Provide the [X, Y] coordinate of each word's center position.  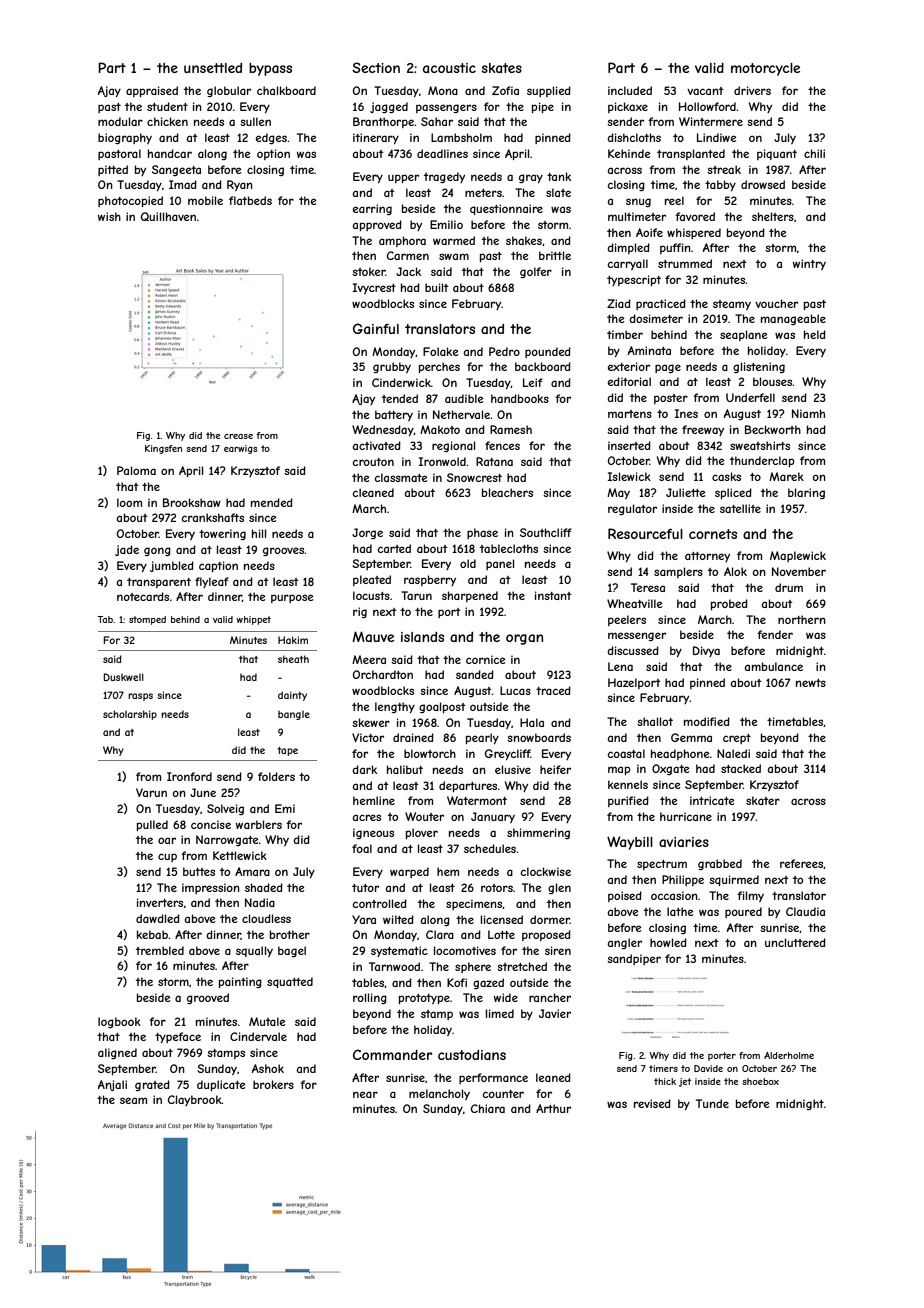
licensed [502, 919]
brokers [273, 1084]
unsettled [213, 68]
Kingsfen [163, 449]
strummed [685, 263]
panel [500, 564]
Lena [620, 666]
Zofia [505, 90]
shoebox [760, 1081]
